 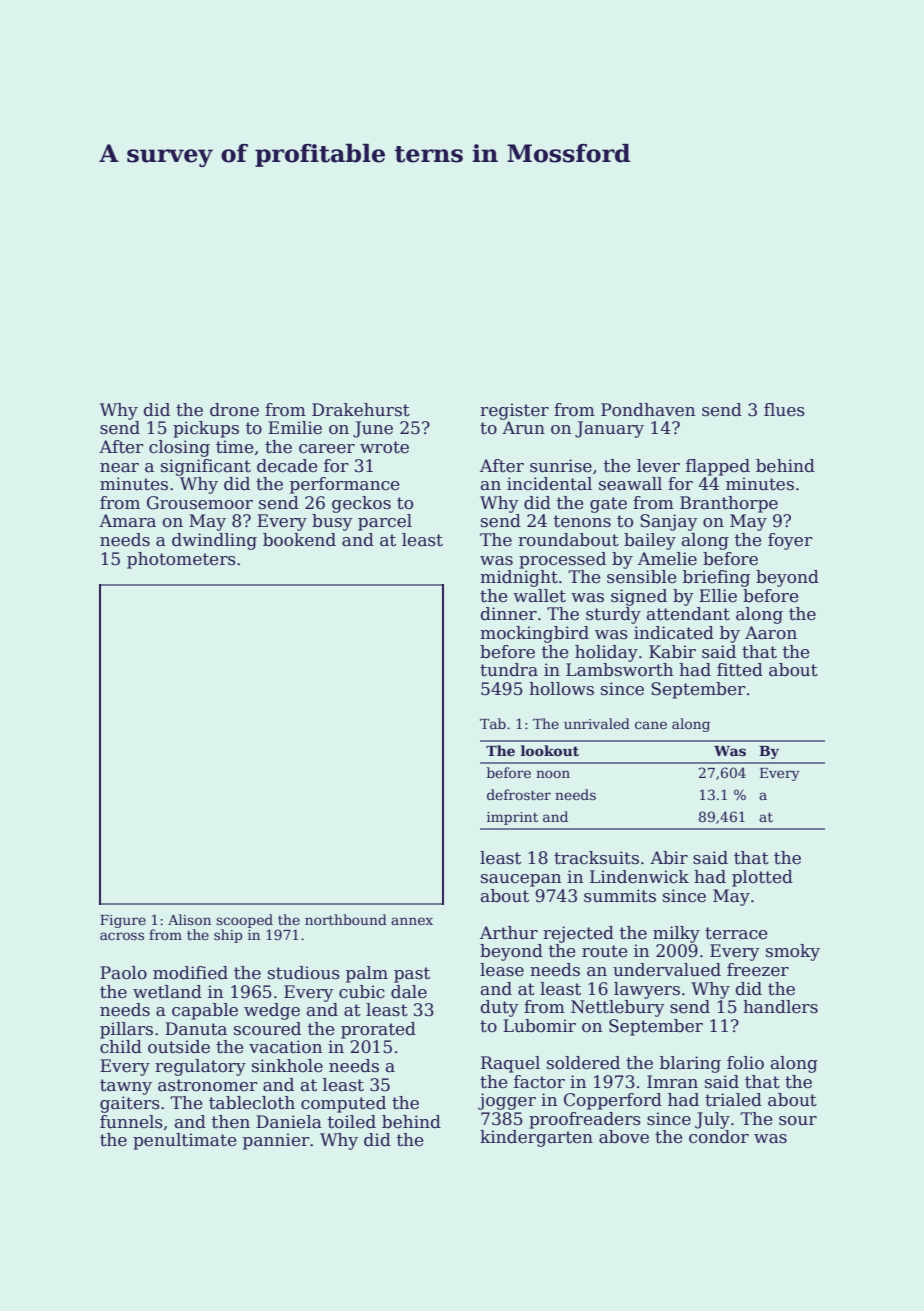 I want to click on pannier, so click(x=276, y=1141).
